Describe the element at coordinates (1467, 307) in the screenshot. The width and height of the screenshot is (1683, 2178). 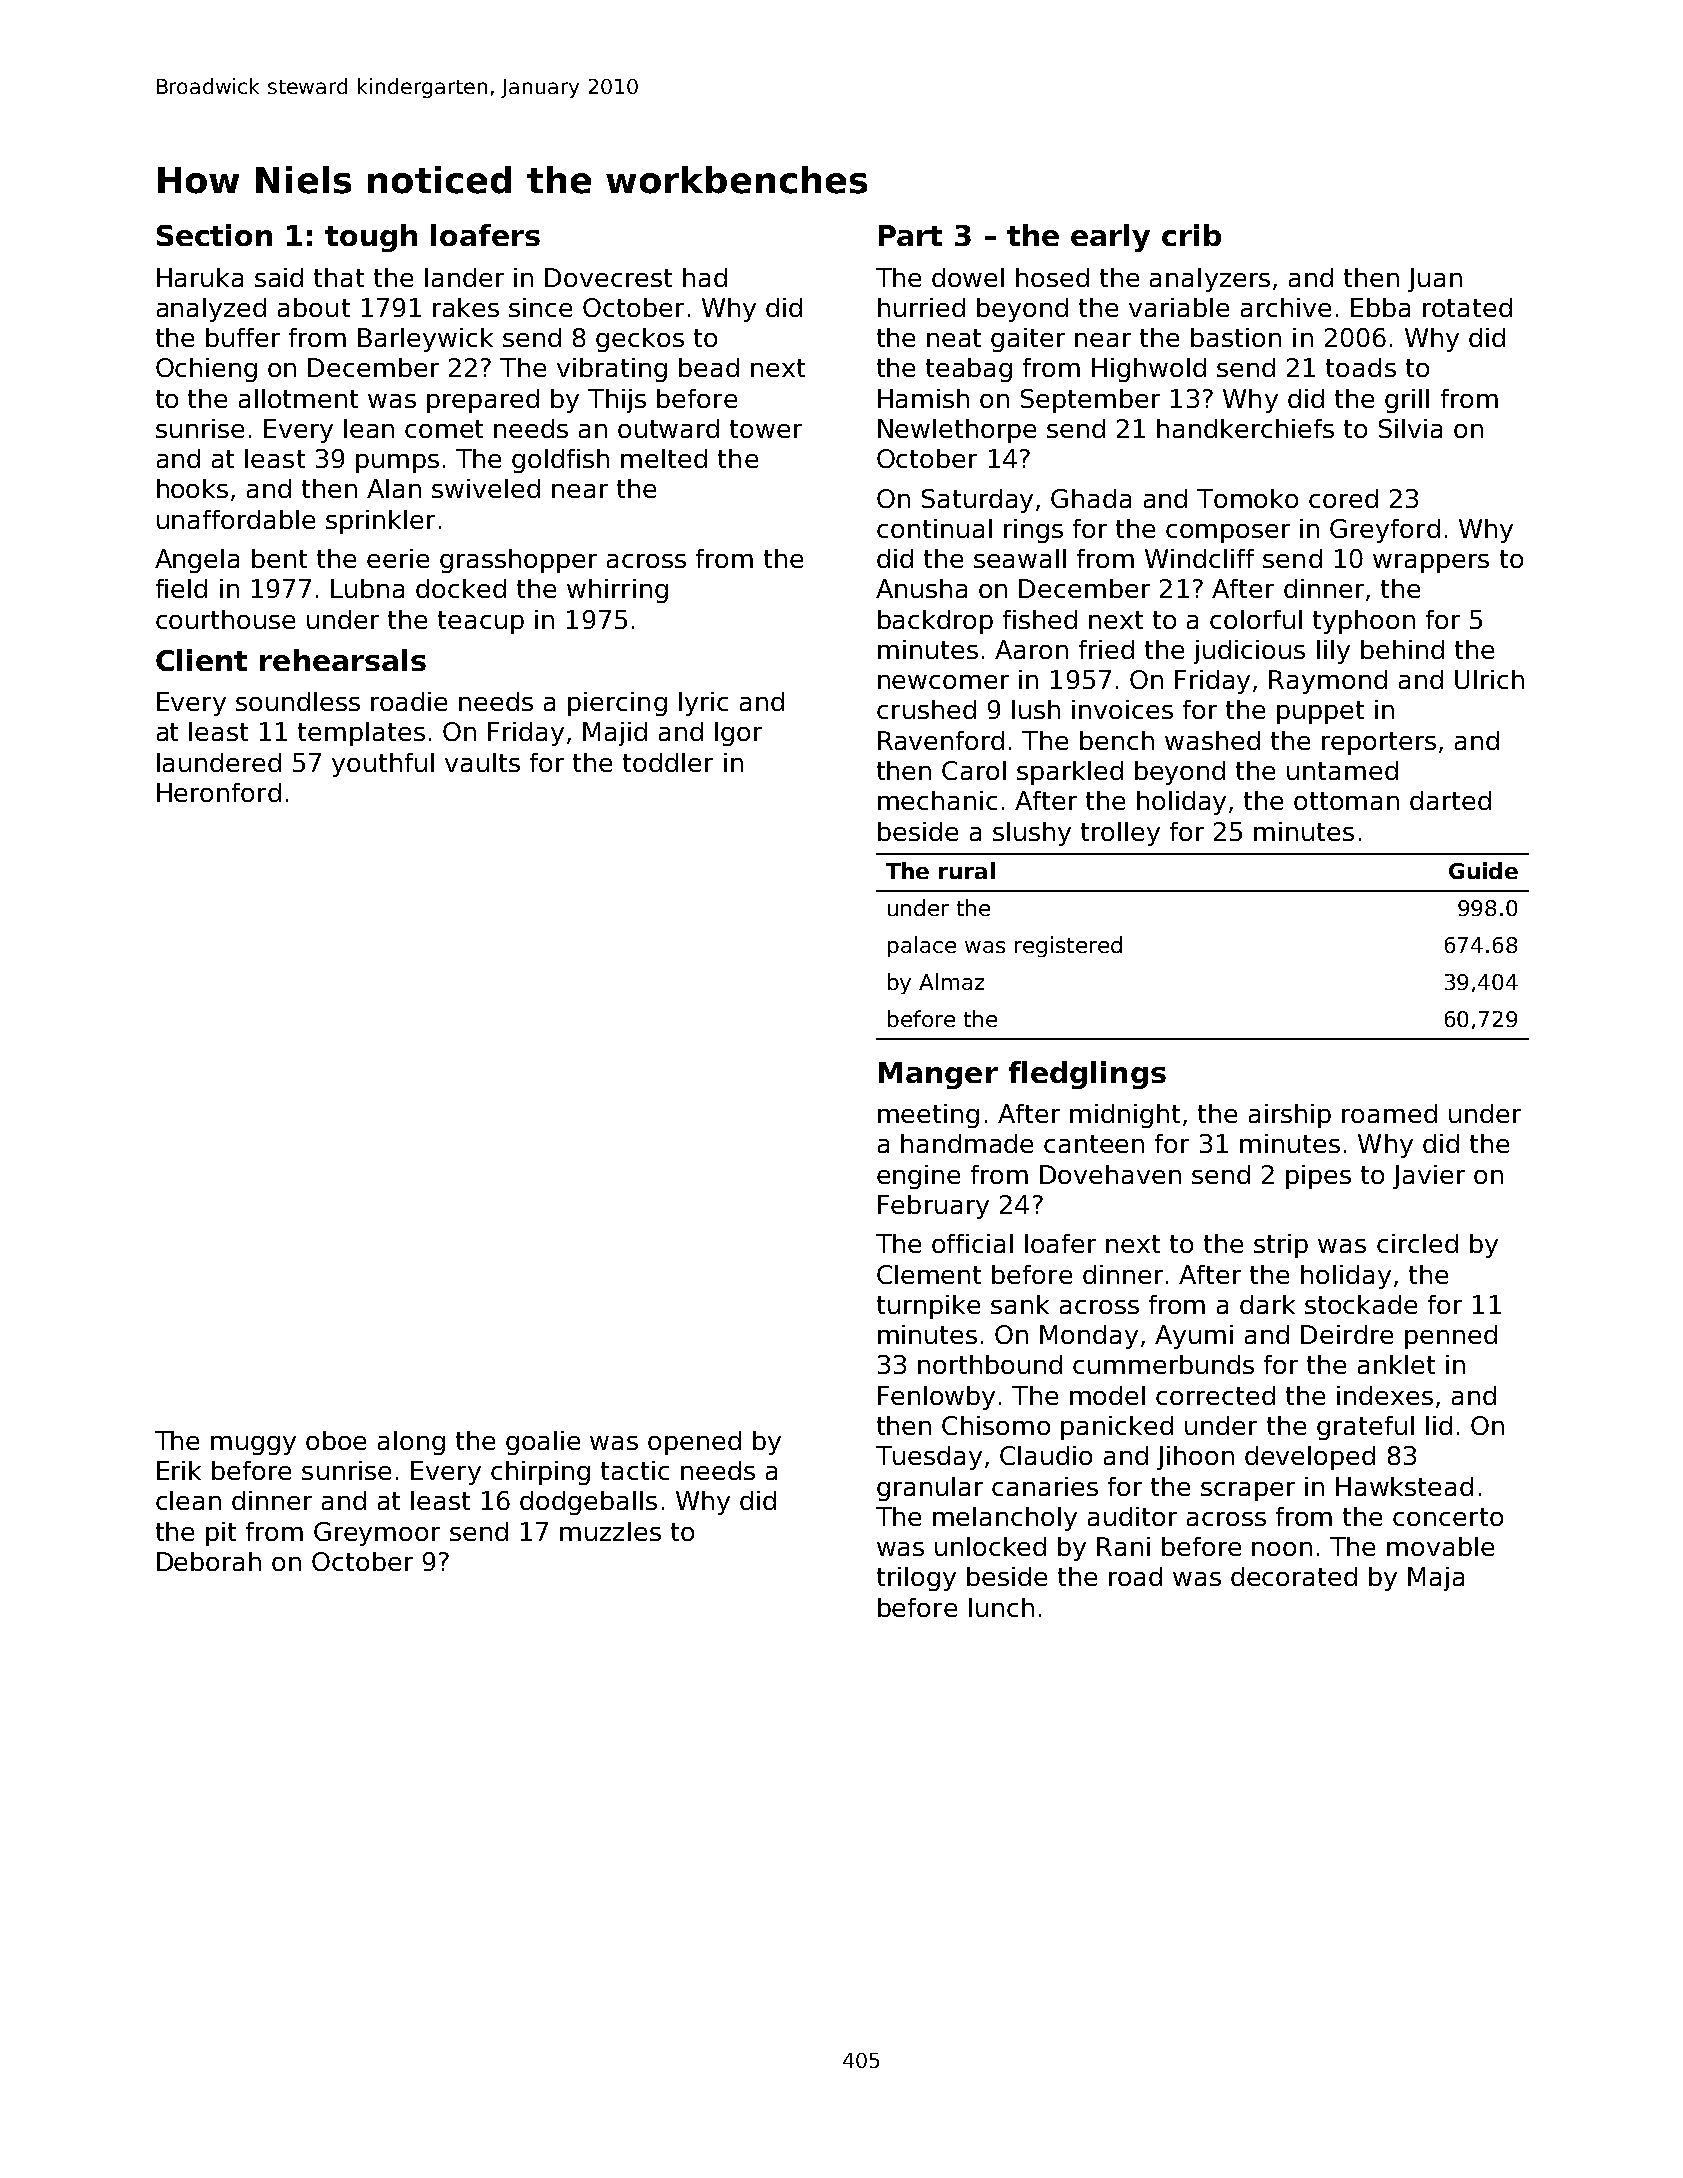
I see `rotated` at that location.
